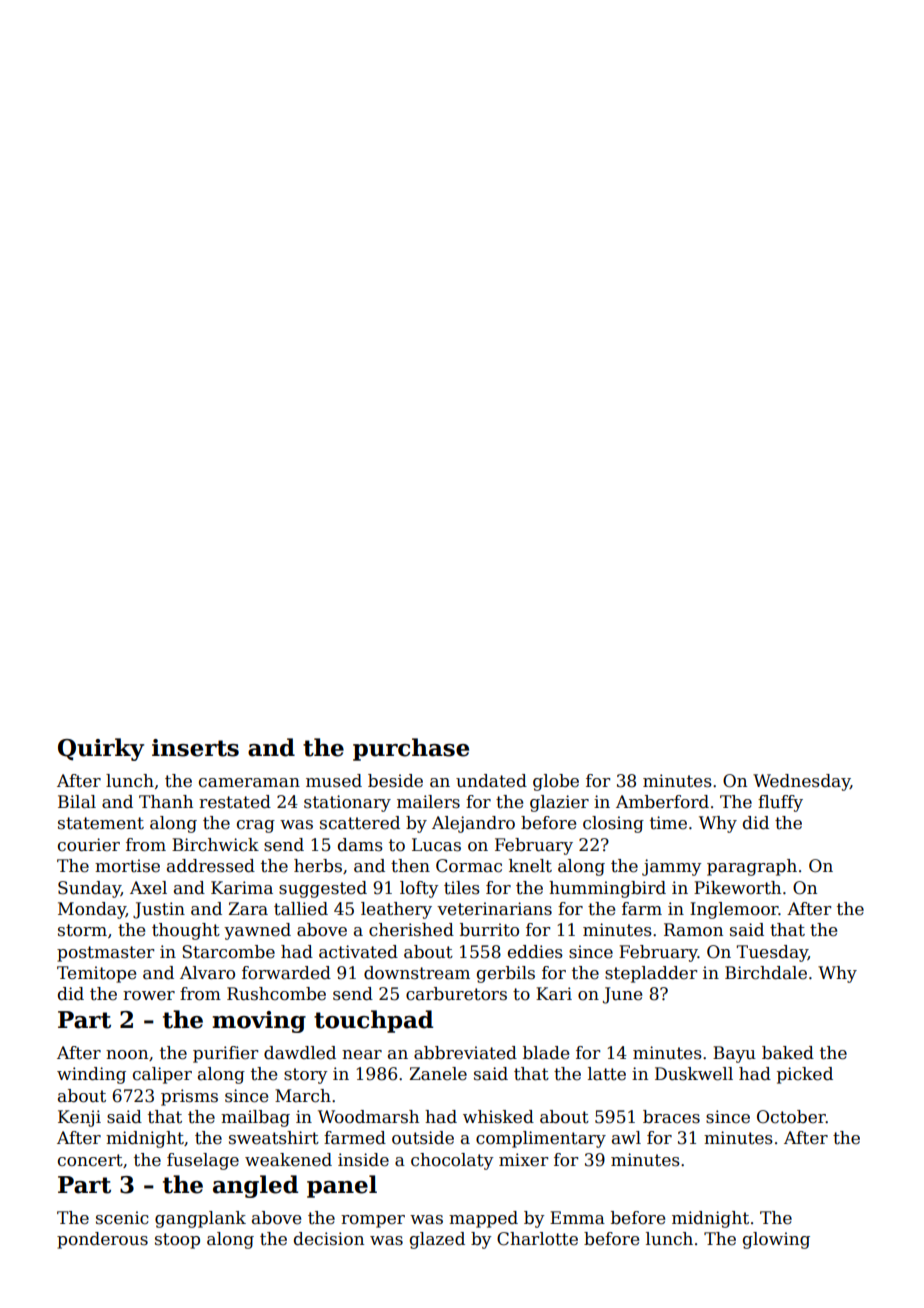  Describe the element at coordinates (801, 782) in the screenshot. I see `Wednesday` at that location.
